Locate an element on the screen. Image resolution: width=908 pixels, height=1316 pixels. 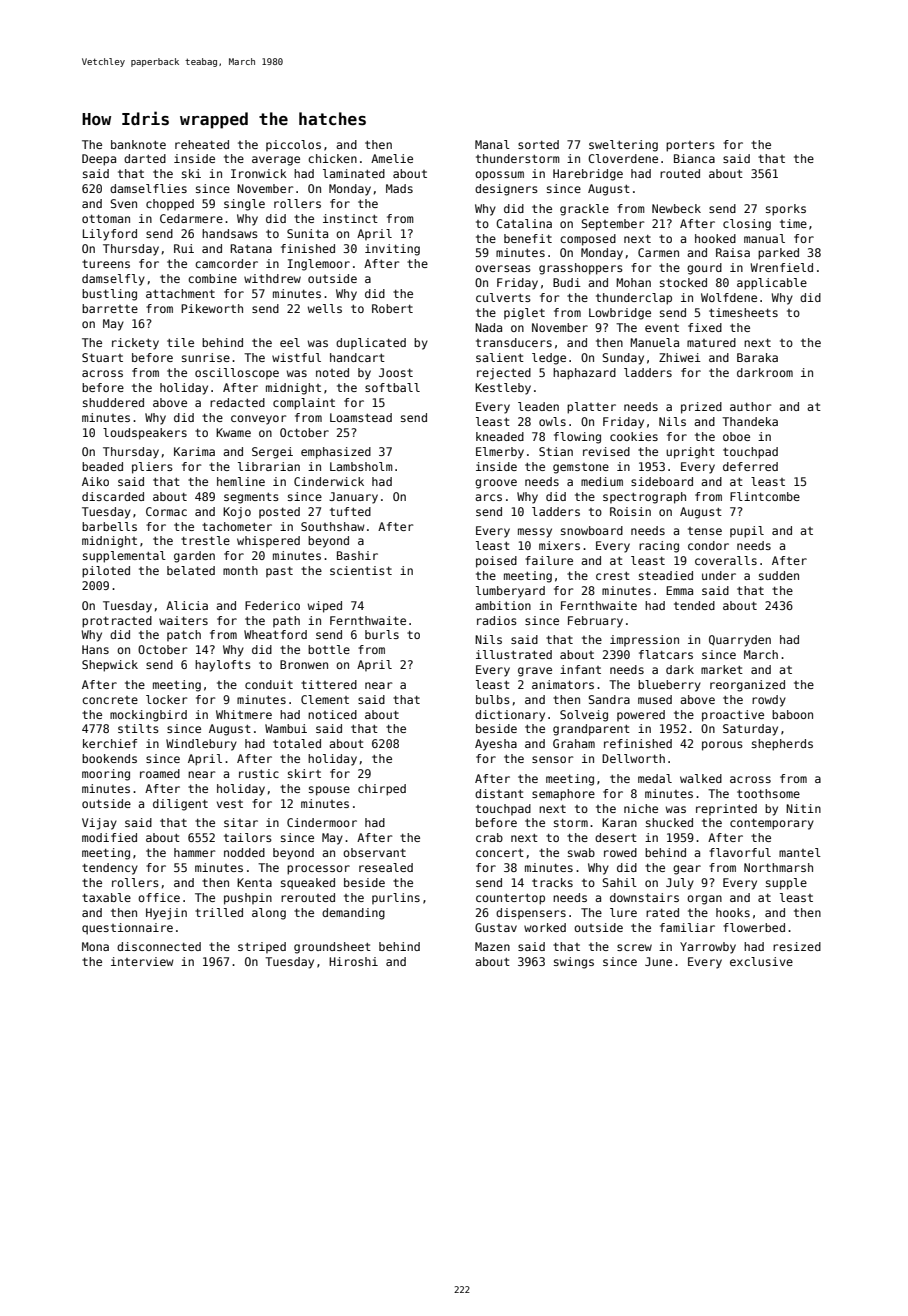
June is located at coordinates (658, 961).
